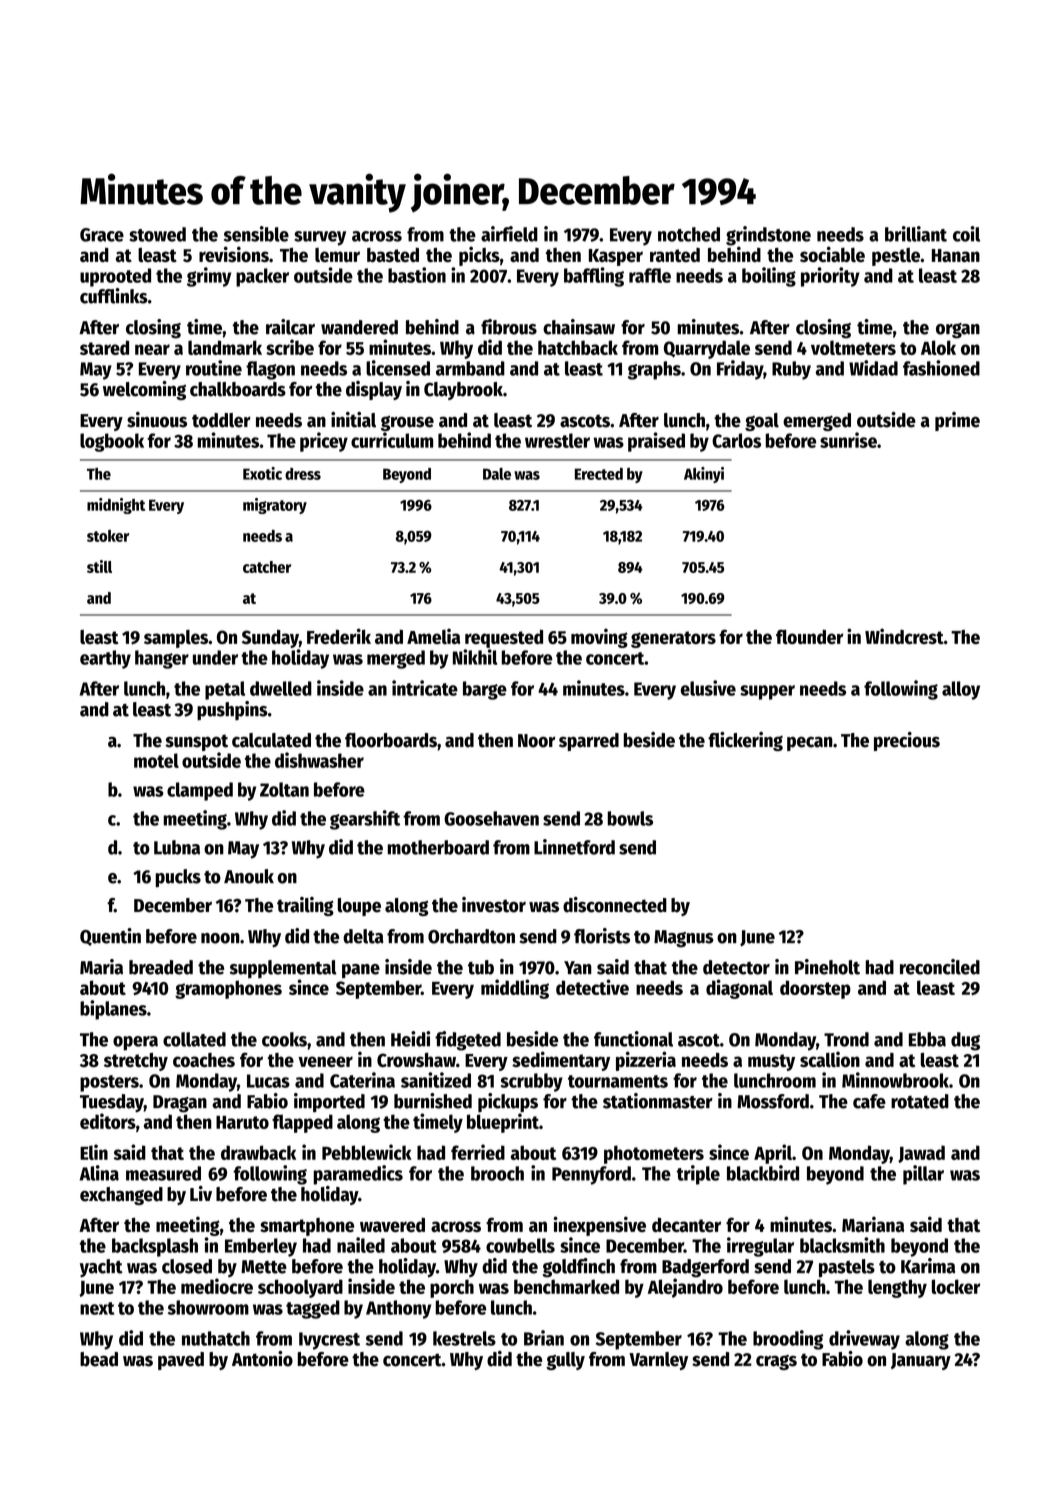 This screenshot has width=1060, height=1505. I want to click on bowls, so click(630, 818).
